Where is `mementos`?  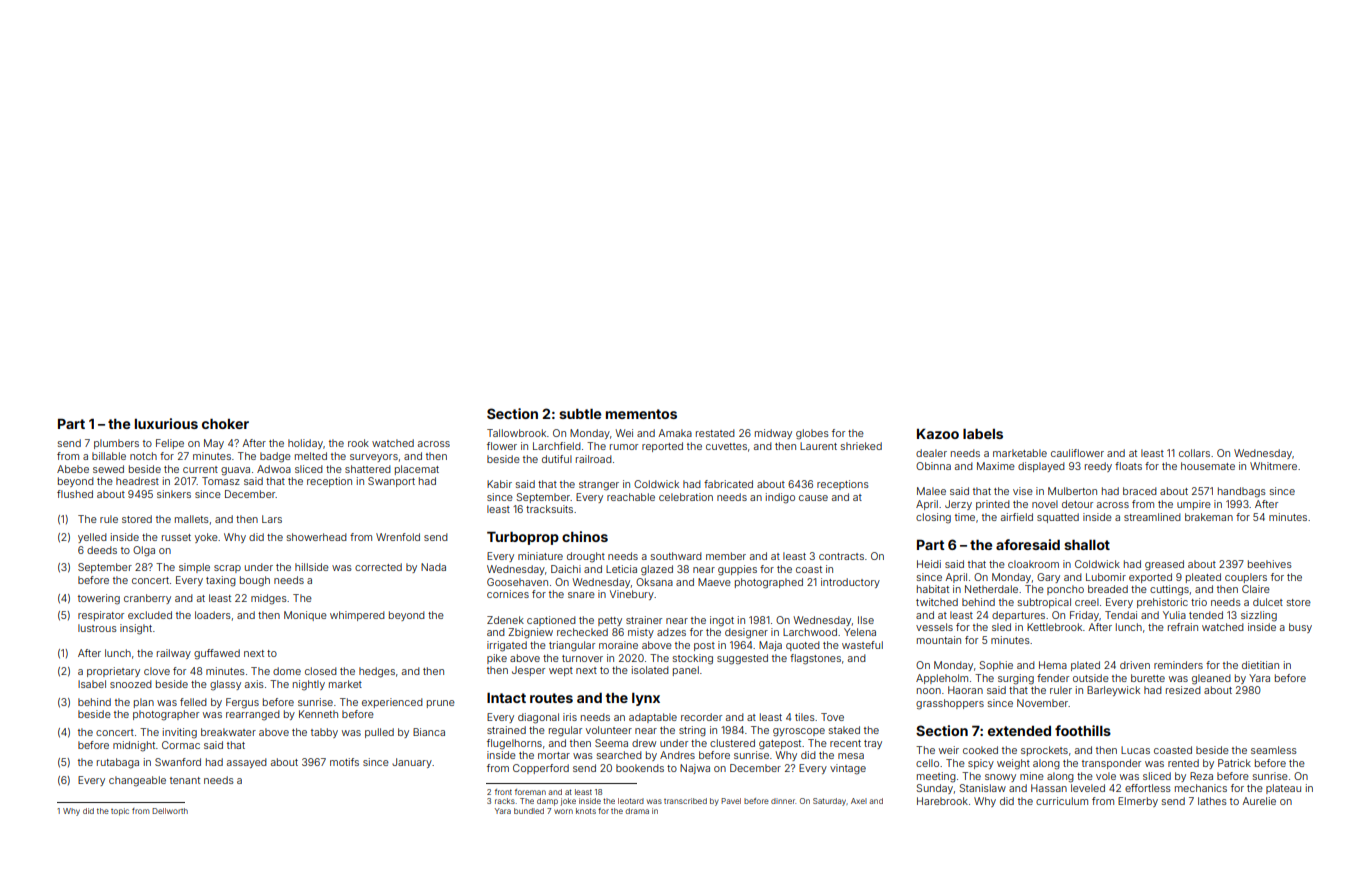
mementos is located at coordinates (641, 414).
